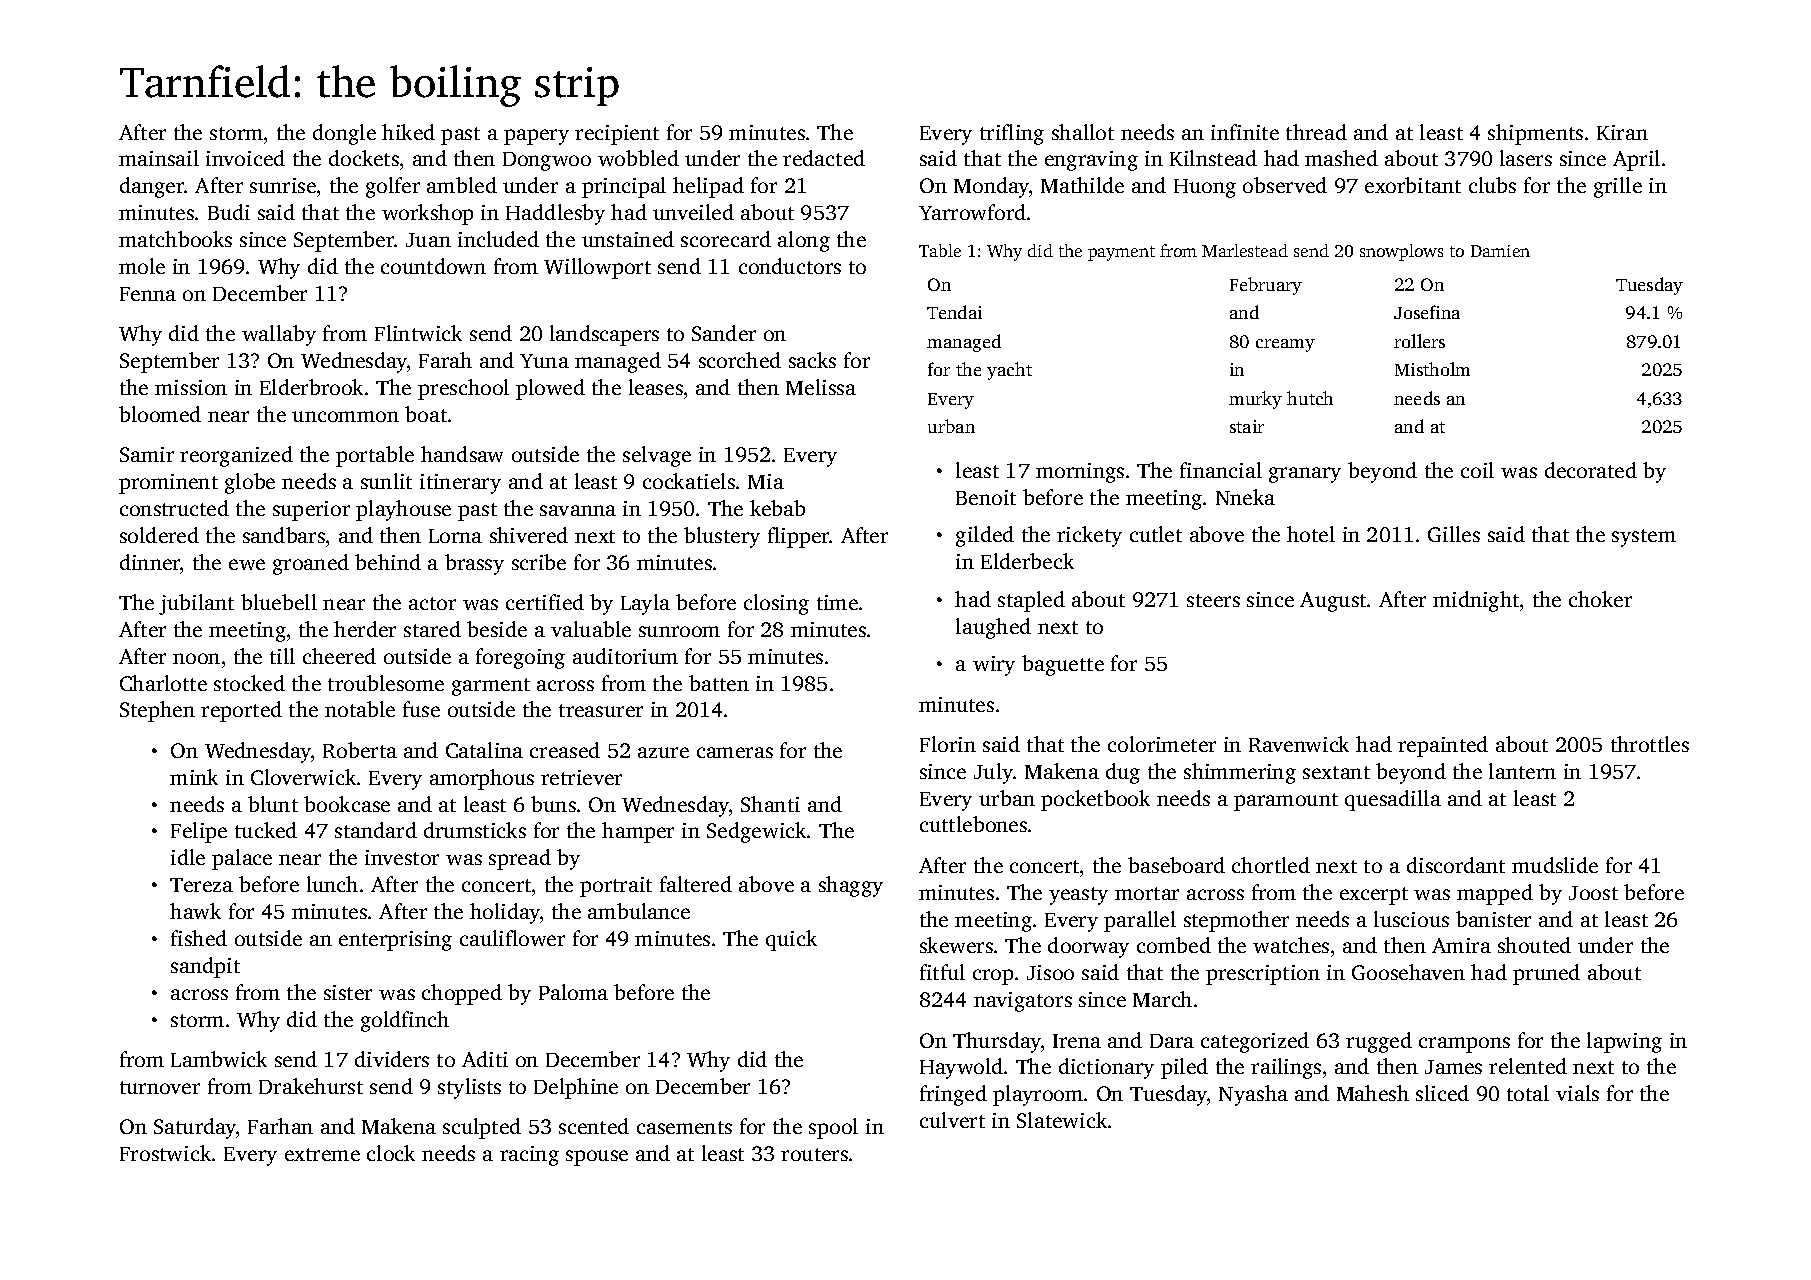  What do you see at coordinates (1636, 160) in the image?
I see `April` at bounding box center [1636, 160].
